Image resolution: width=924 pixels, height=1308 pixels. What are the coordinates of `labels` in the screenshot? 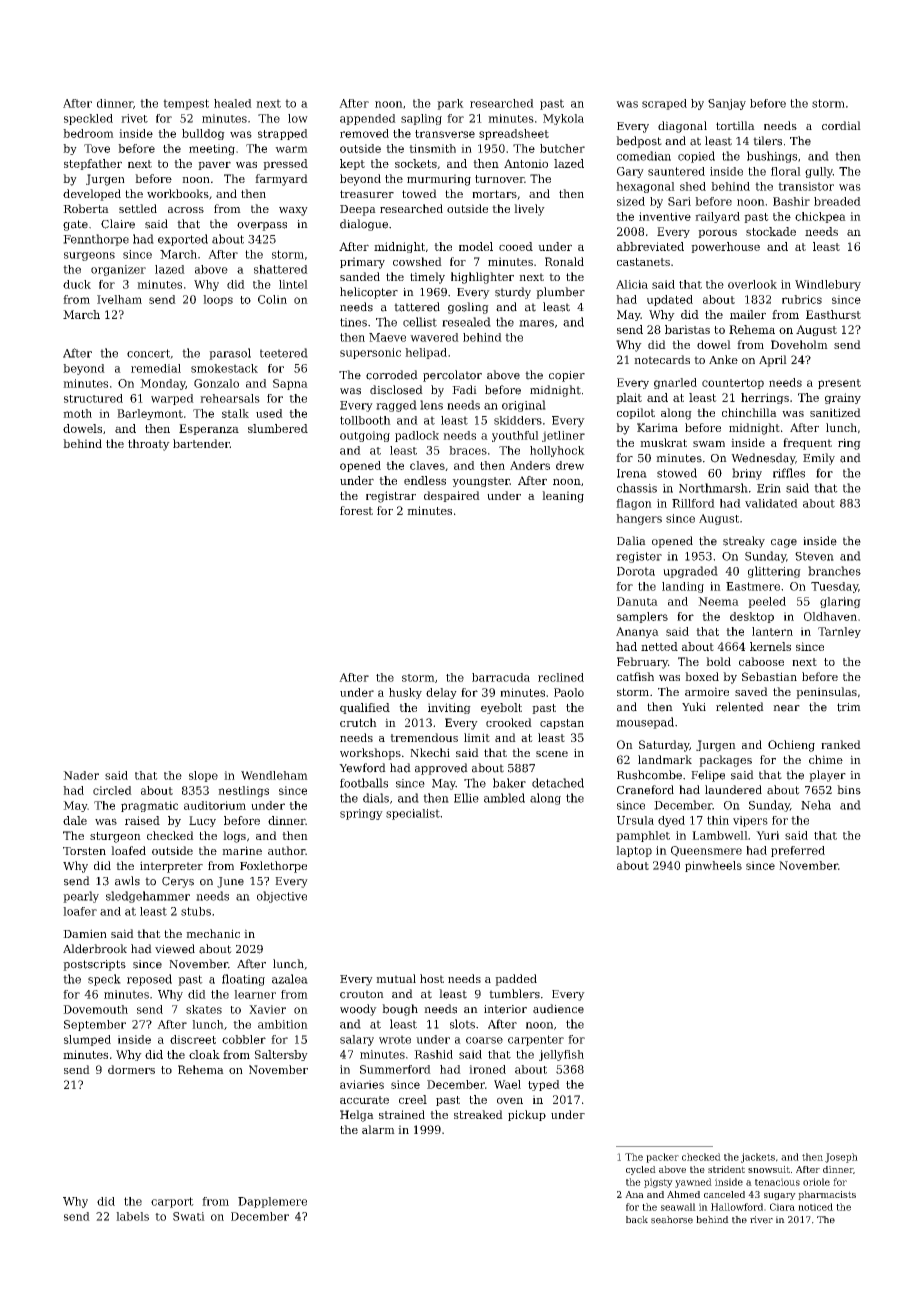 It's located at (132, 1216).
